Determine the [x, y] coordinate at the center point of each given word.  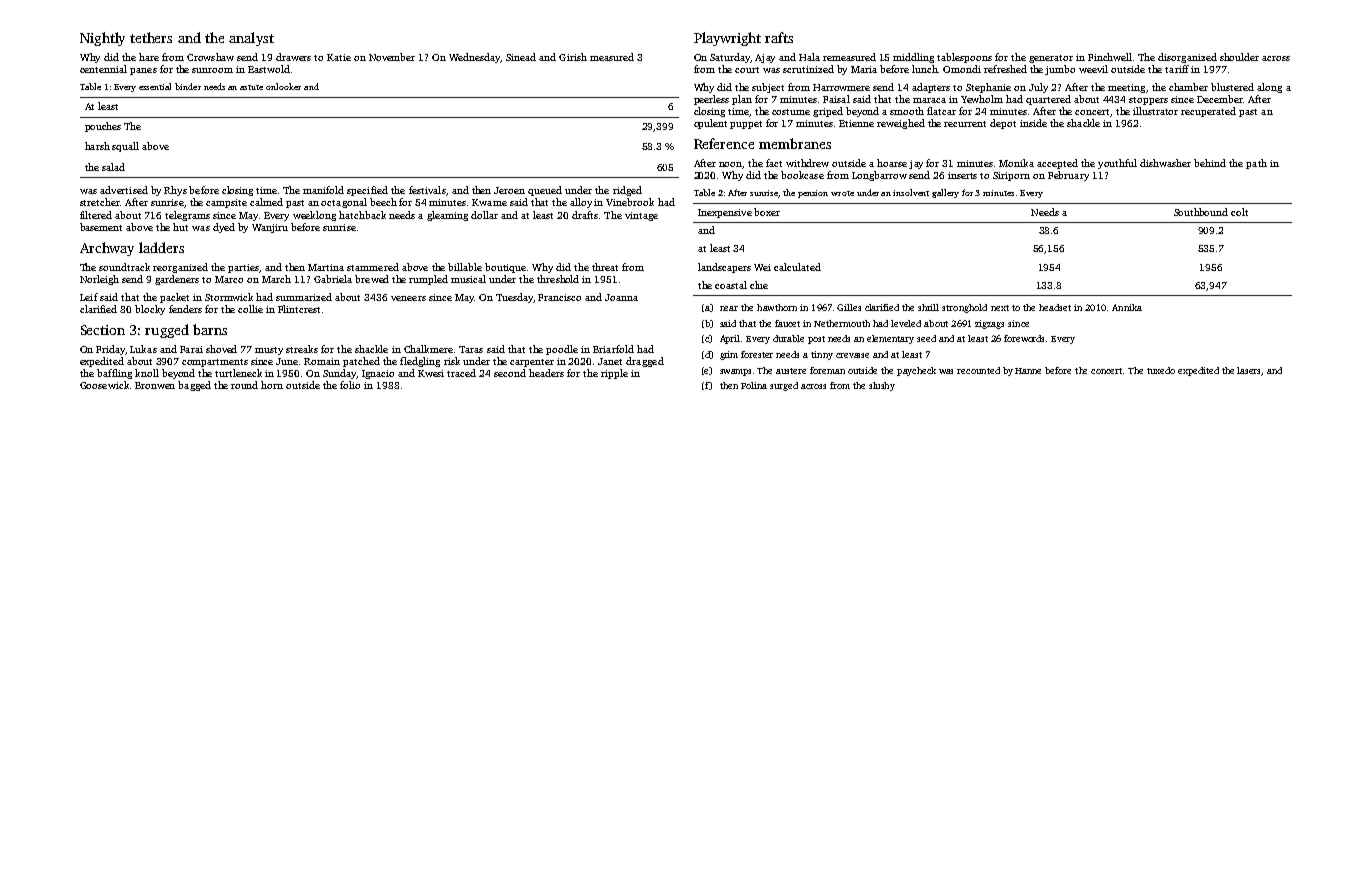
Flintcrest [299, 309]
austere [791, 371]
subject [768, 88]
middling [913, 58]
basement [101, 227]
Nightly [102, 39]
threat [605, 267]
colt [1239, 212]
